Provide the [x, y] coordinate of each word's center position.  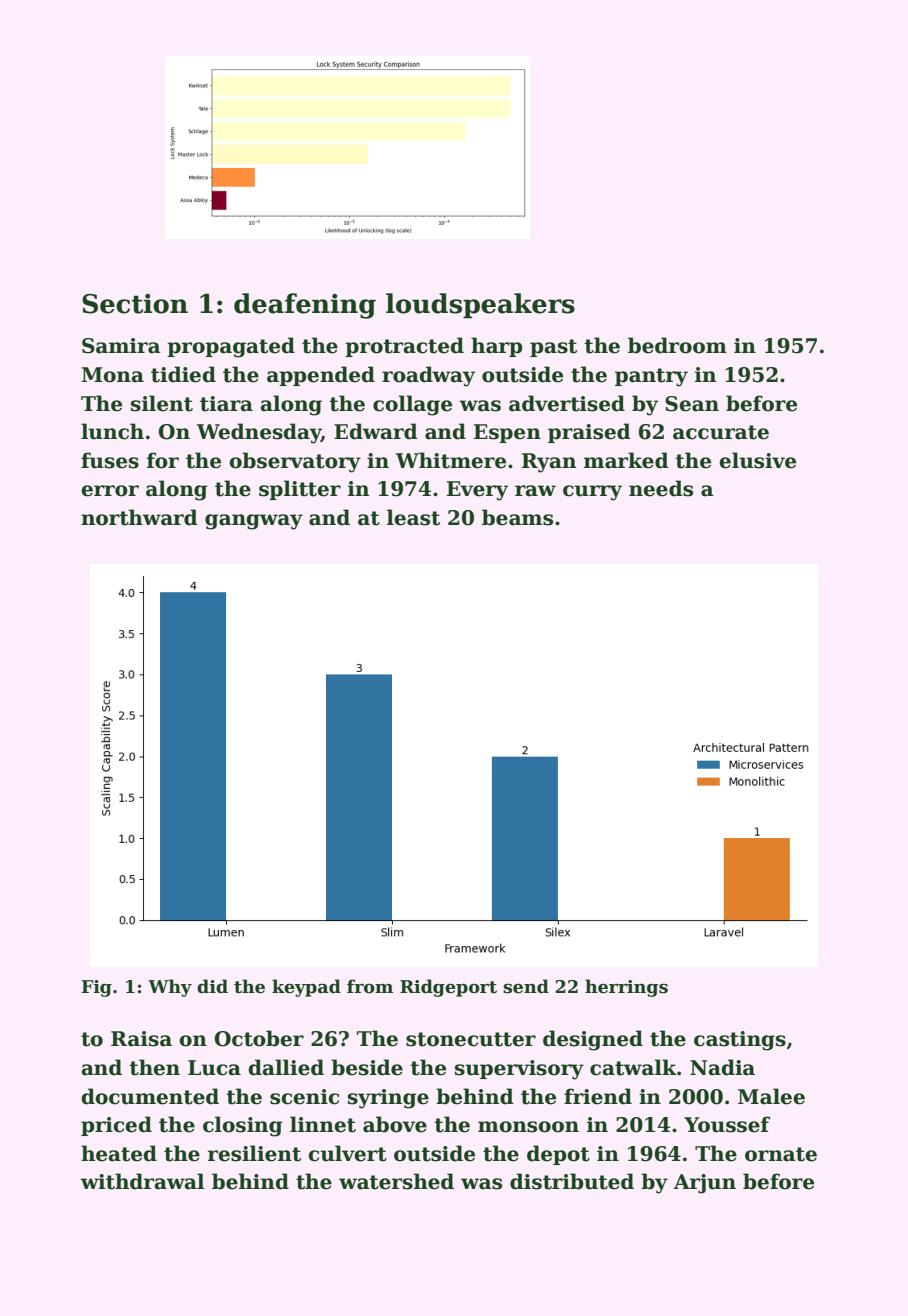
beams [517, 517]
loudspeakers [480, 305]
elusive [757, 460]
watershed [396, 1181]
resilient [254, 1153]
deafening [305, 306]
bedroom [677, 345]
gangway [254, 522]
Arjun [704, 1184]
